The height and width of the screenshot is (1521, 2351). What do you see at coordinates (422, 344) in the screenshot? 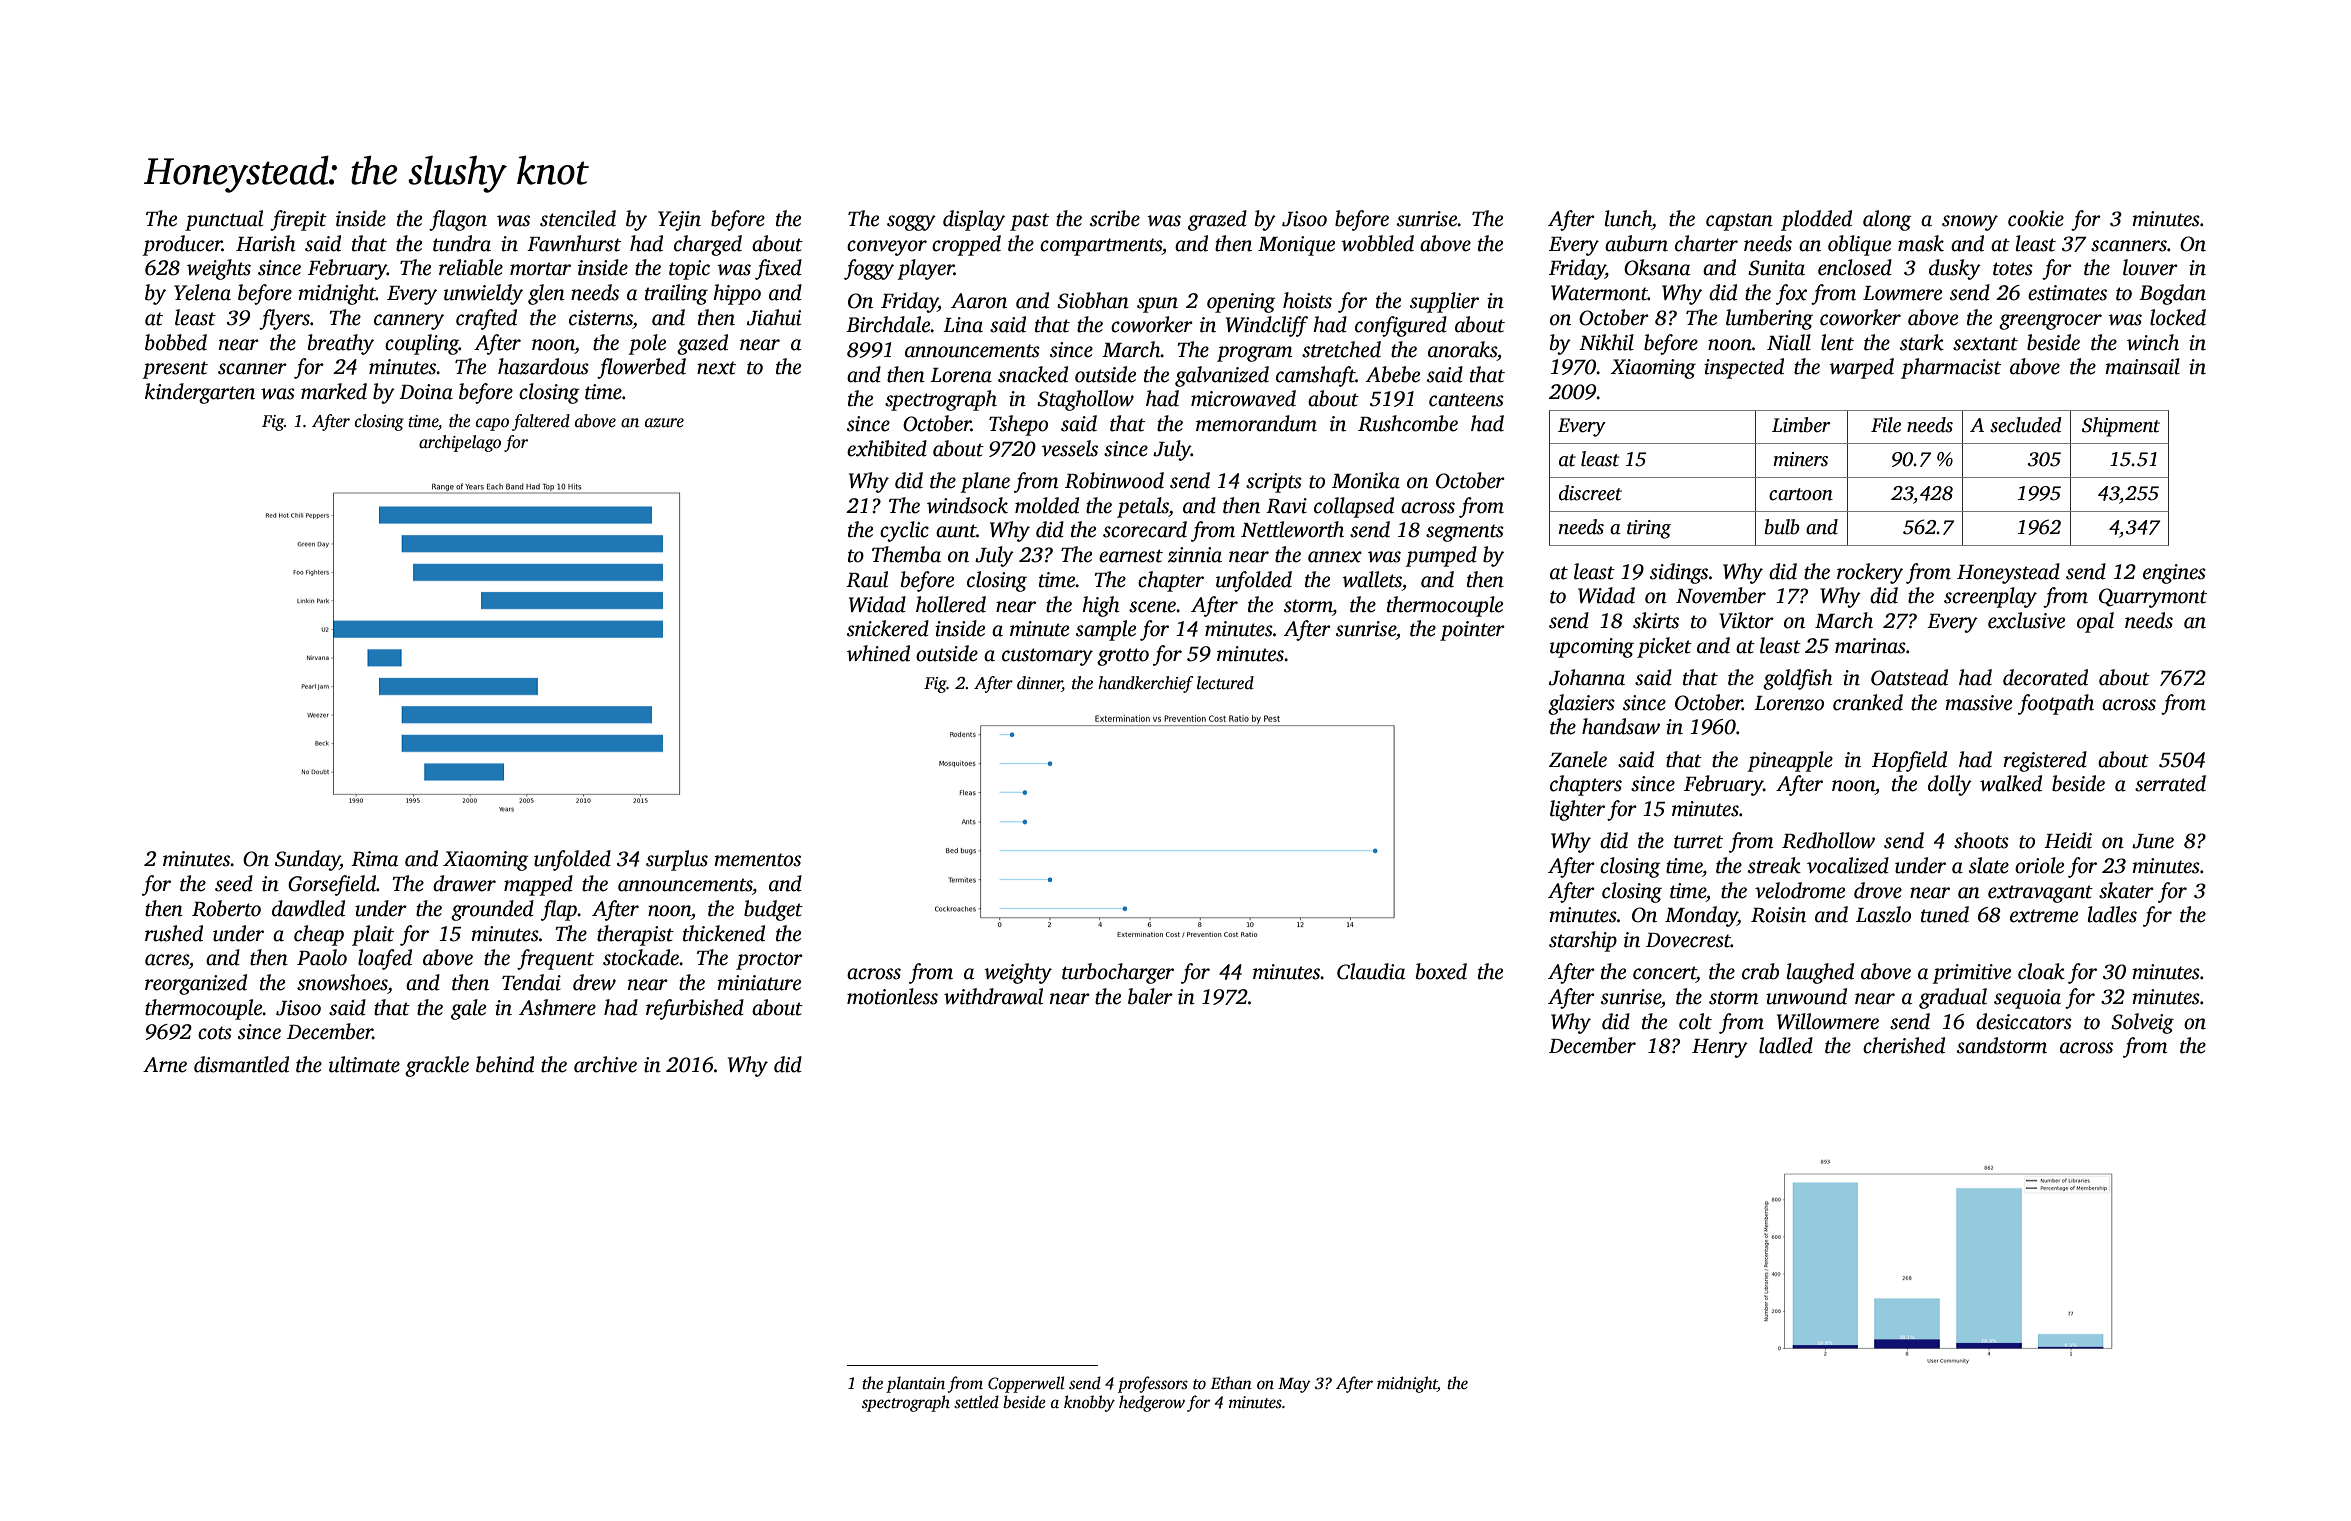
I see `coupling` at bounding box center [422, 344].
